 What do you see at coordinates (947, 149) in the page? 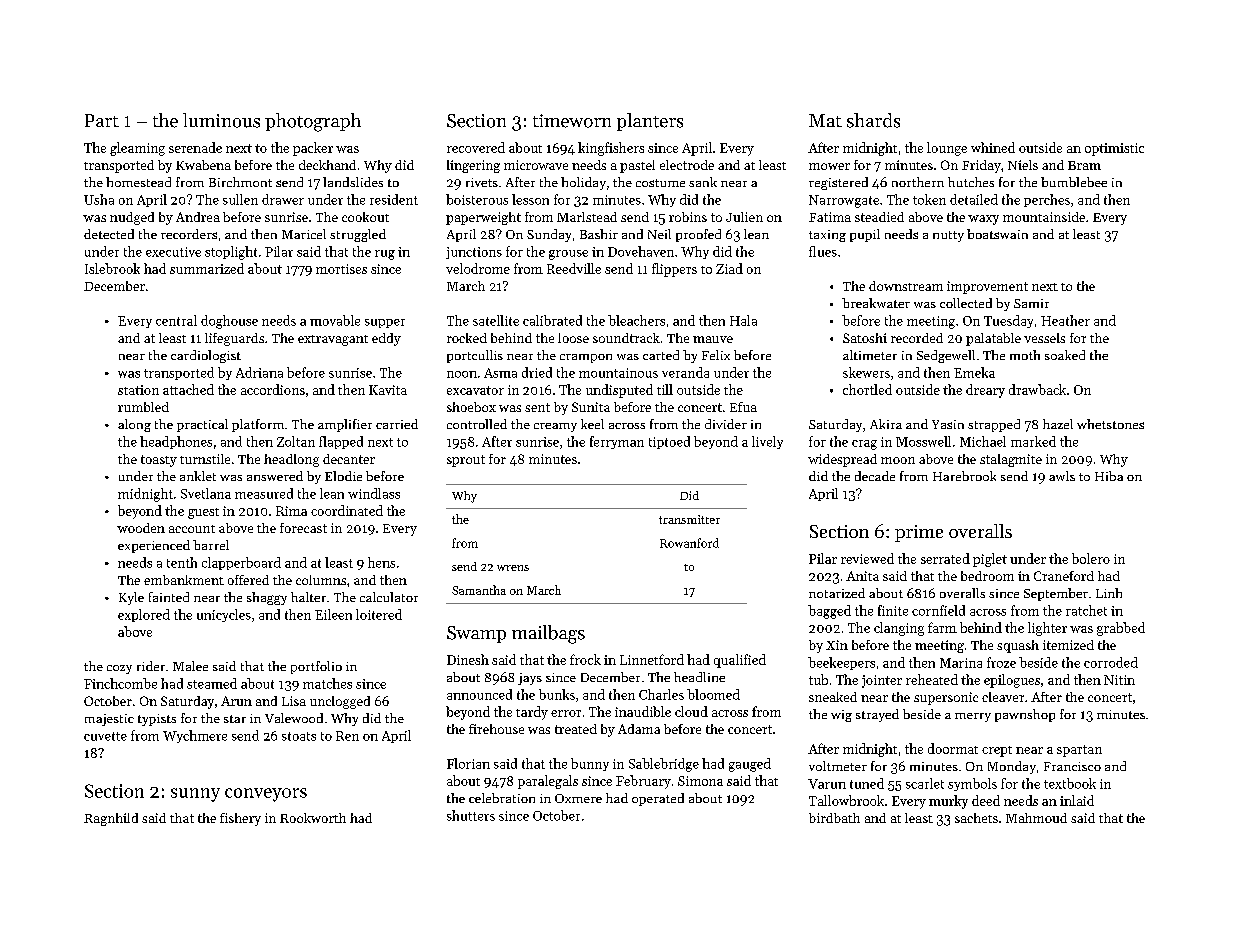
I see `lounge` at bounding box center [947, 149].
